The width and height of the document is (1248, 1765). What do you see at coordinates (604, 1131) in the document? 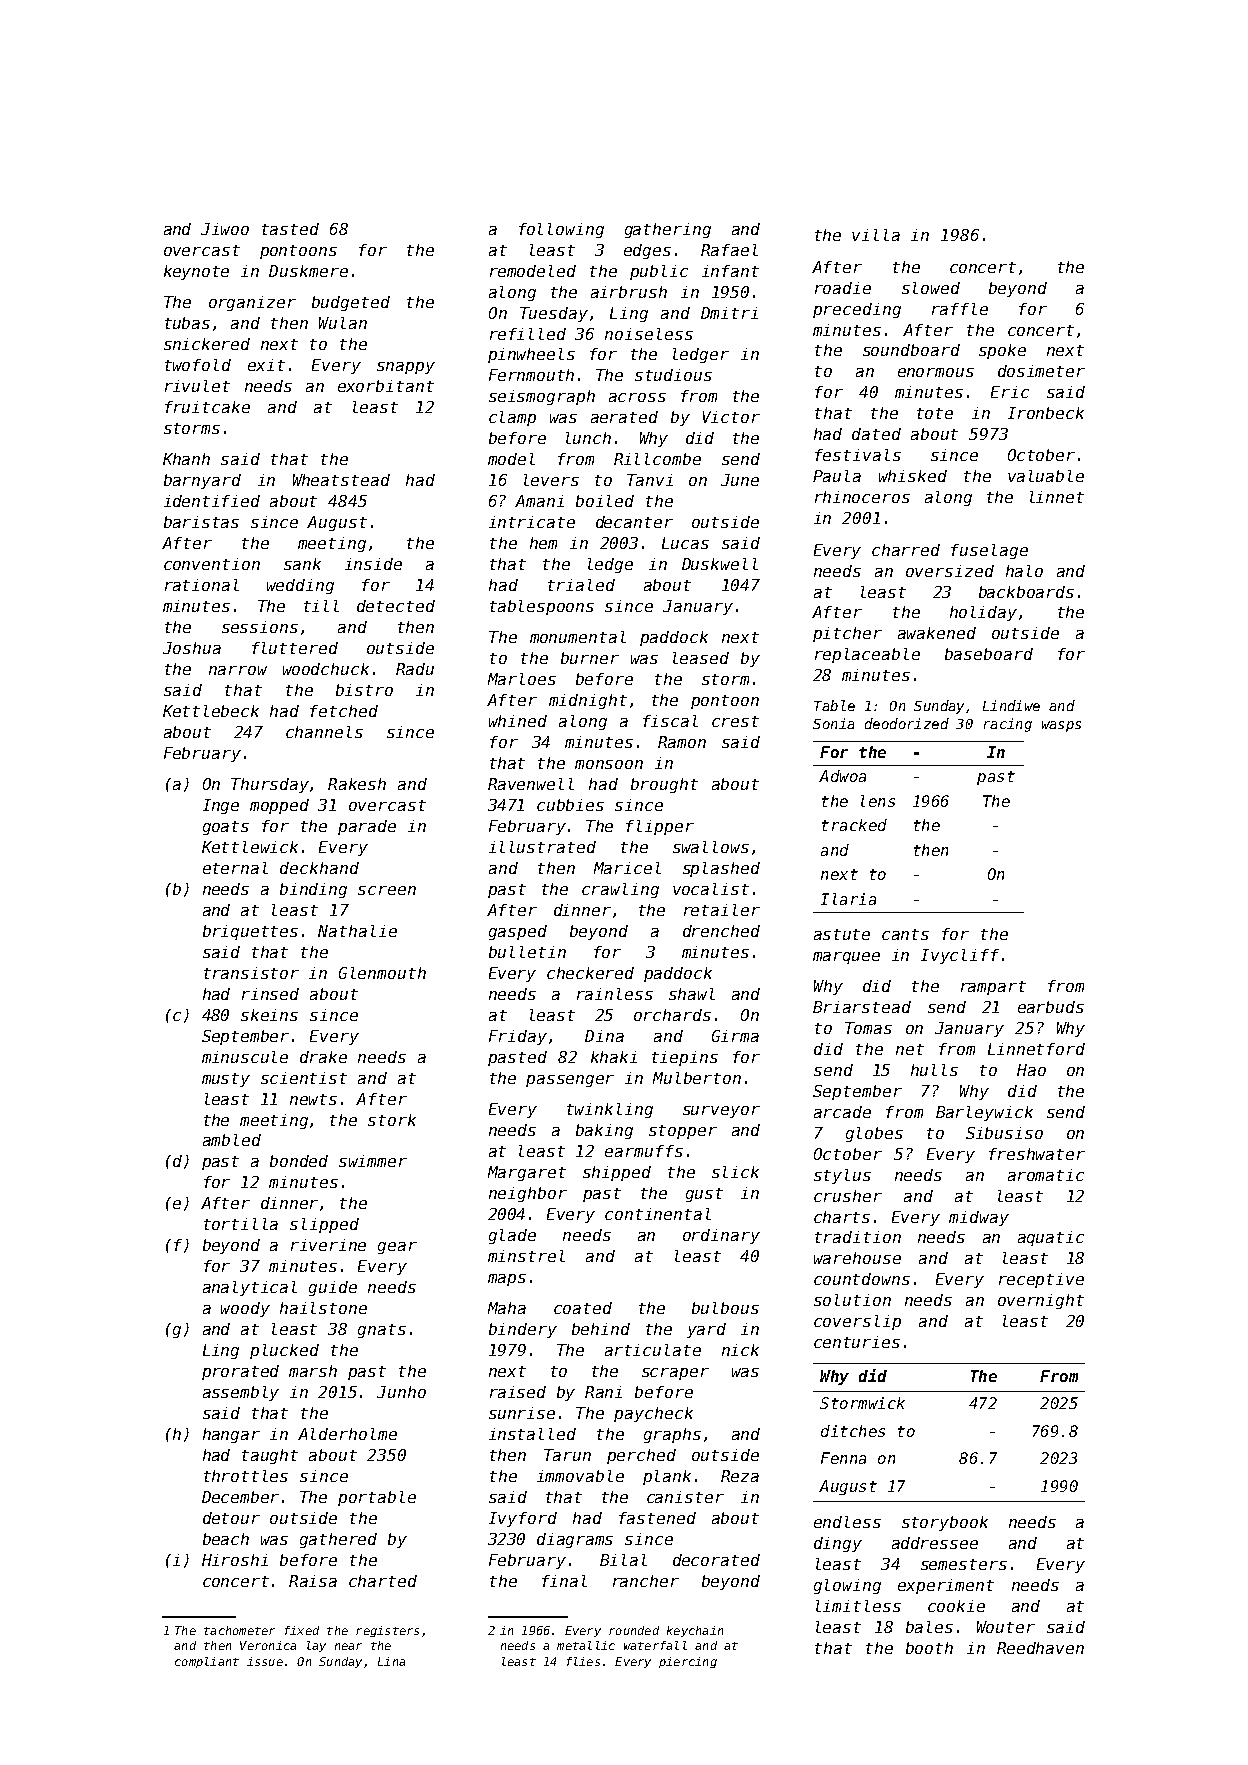
I see `baking` at bounding box center [604, 1131].
